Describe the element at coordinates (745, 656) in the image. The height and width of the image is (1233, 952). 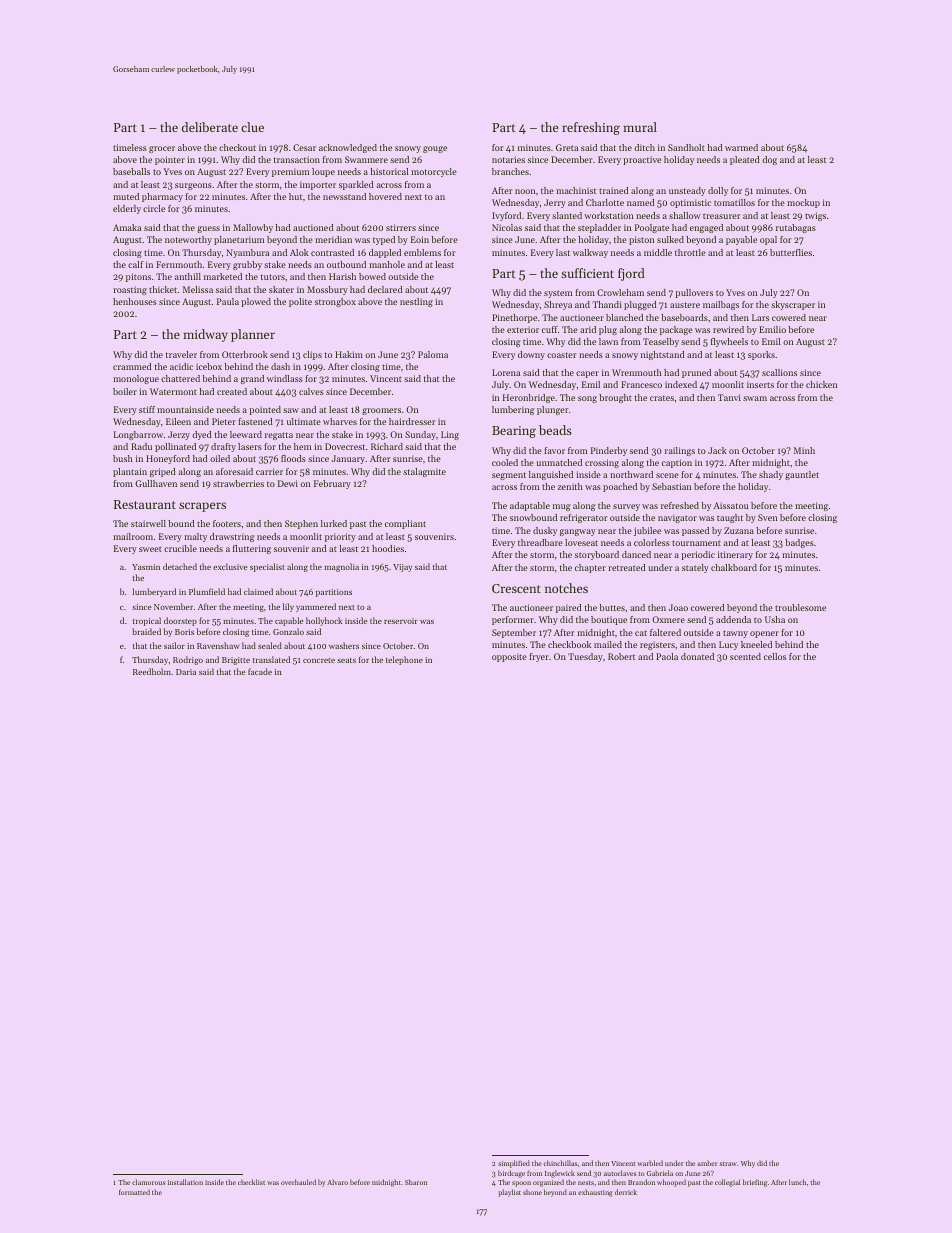
I see `scented` at that location.
